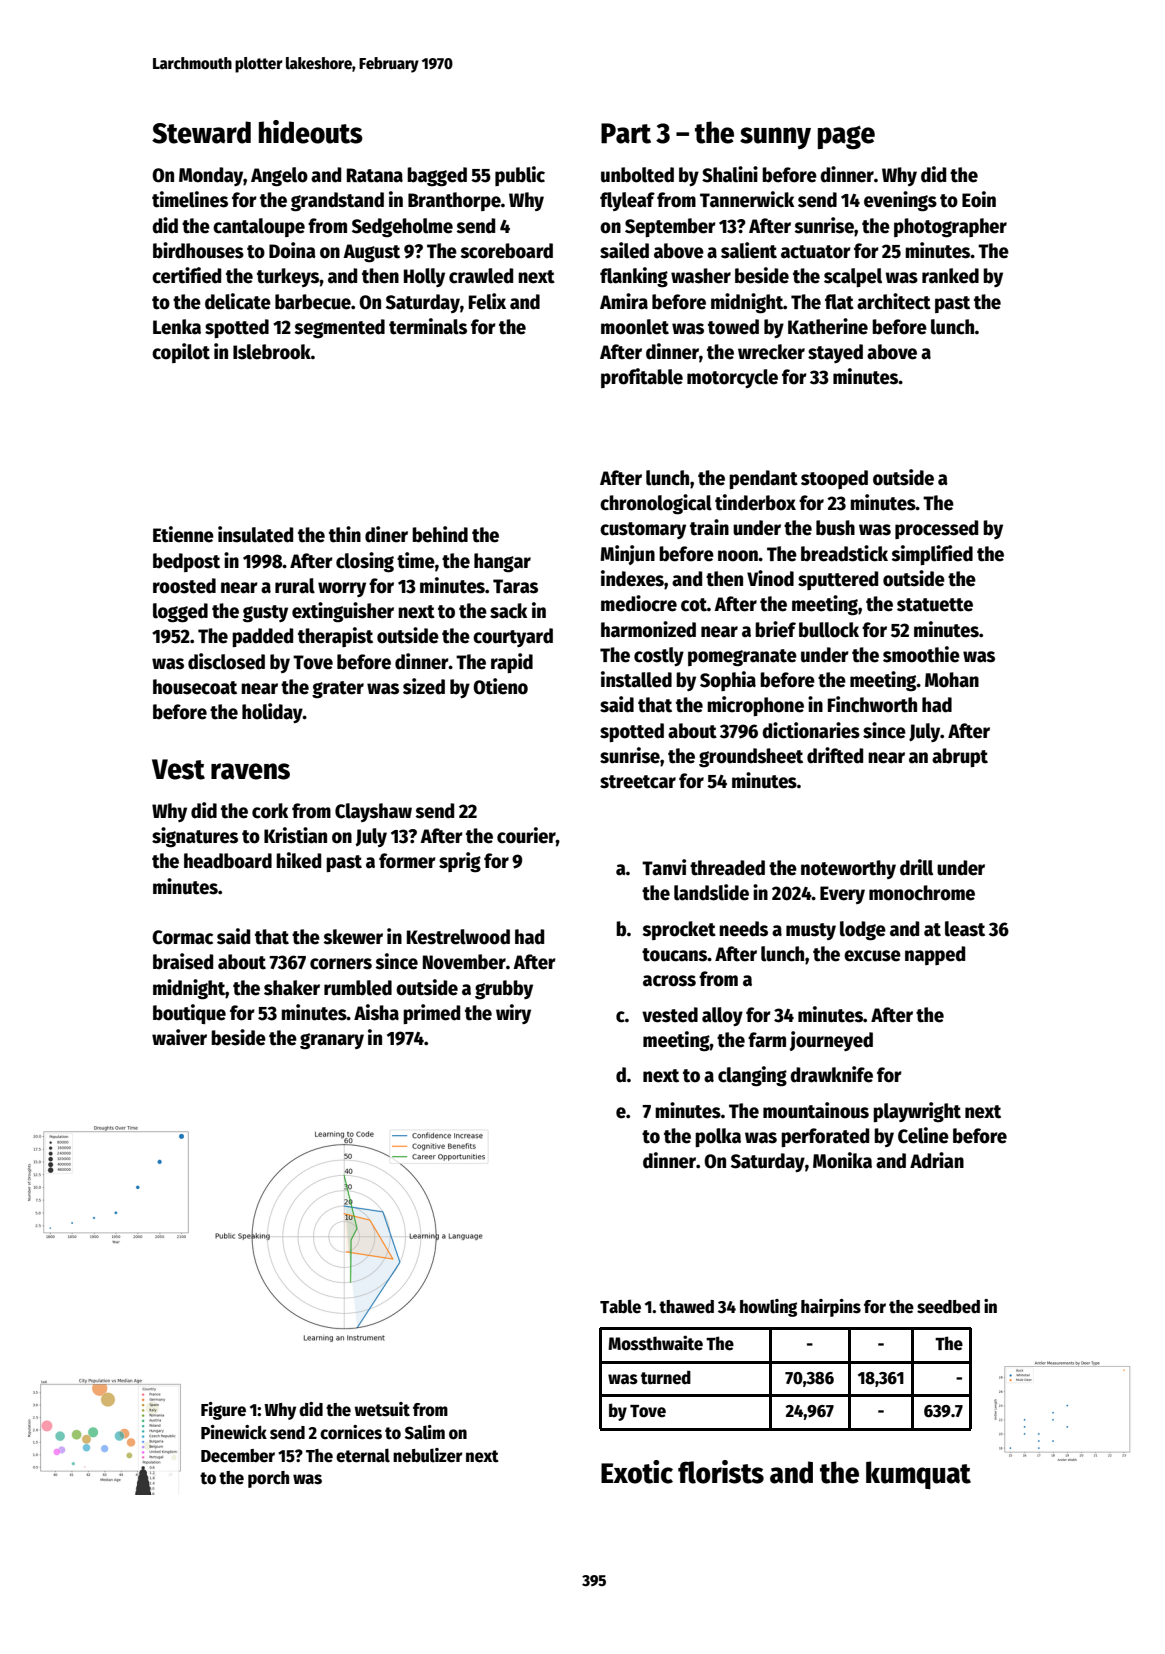 This screenshot has width=1165, height=1654. Describe the element at coordinates (259, 227) in the screenshot. I see `cantaloupe` at that location.
